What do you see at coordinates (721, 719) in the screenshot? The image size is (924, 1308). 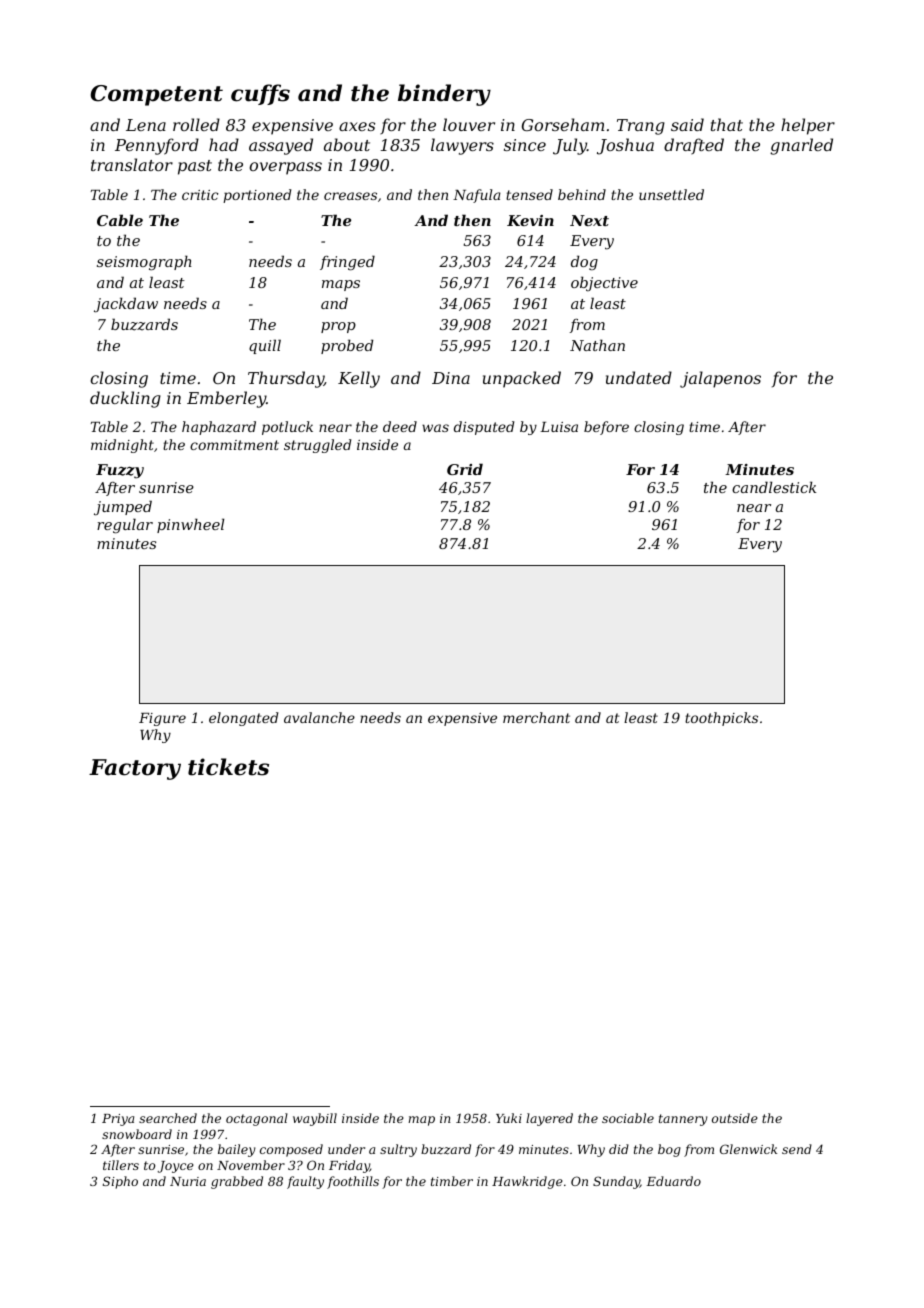 I see `toothpicks` at bounding box center [721, 719].
